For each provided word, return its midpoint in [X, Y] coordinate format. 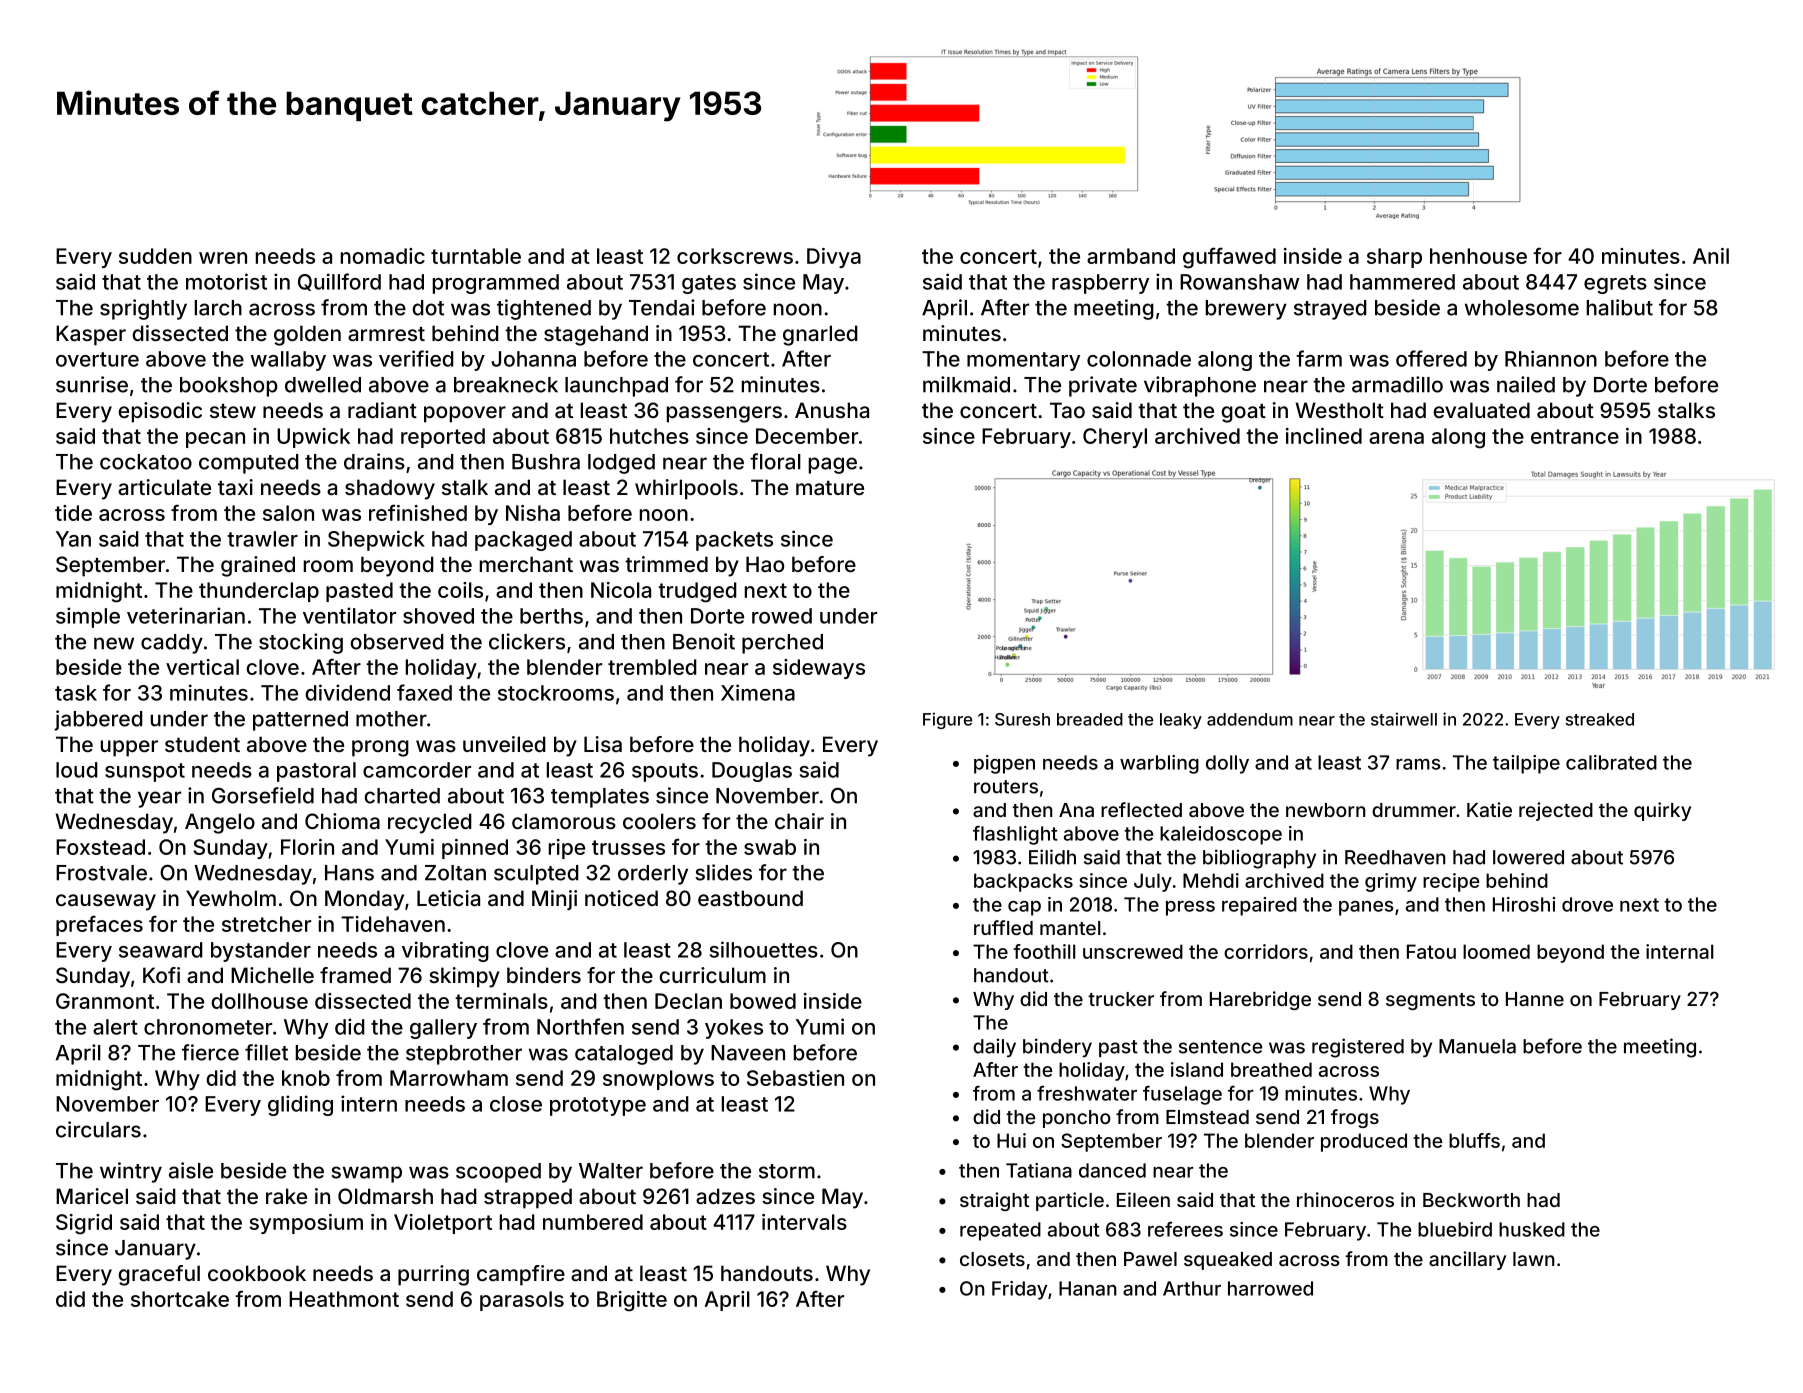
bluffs [1474, 1140]
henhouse [1478, 256]
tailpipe [1526, 764]
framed [355, 975]
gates [709, 284]
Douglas [752, 772]
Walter [611, 1171]
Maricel [92, 1196]
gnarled [820, 335]
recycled [430, 823]
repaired [1259, 906]
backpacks [1023, 882]
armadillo [1397, 384]
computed [249, 464]
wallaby [288, 361]
